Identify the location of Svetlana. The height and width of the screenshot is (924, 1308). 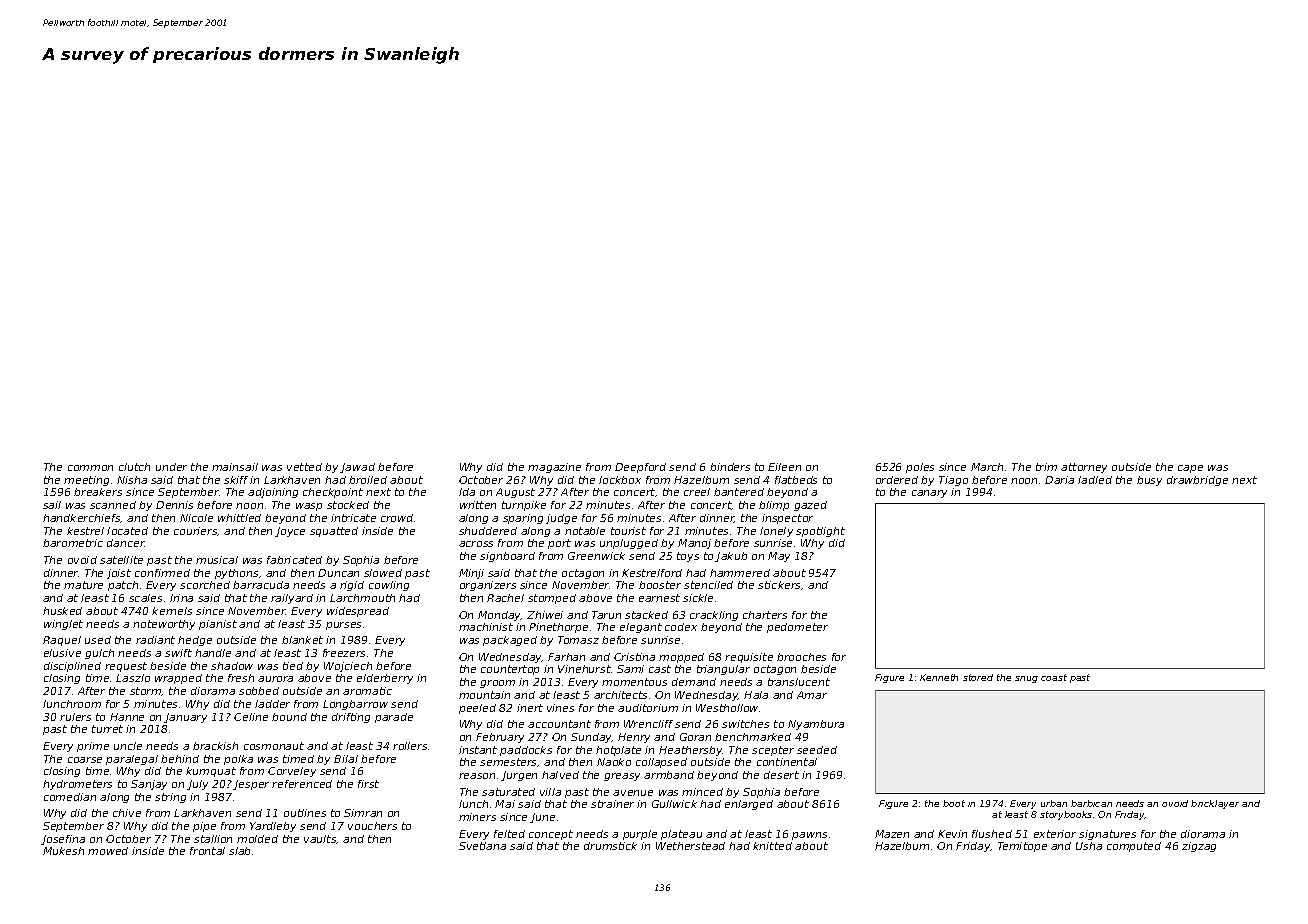
(482, 846).
